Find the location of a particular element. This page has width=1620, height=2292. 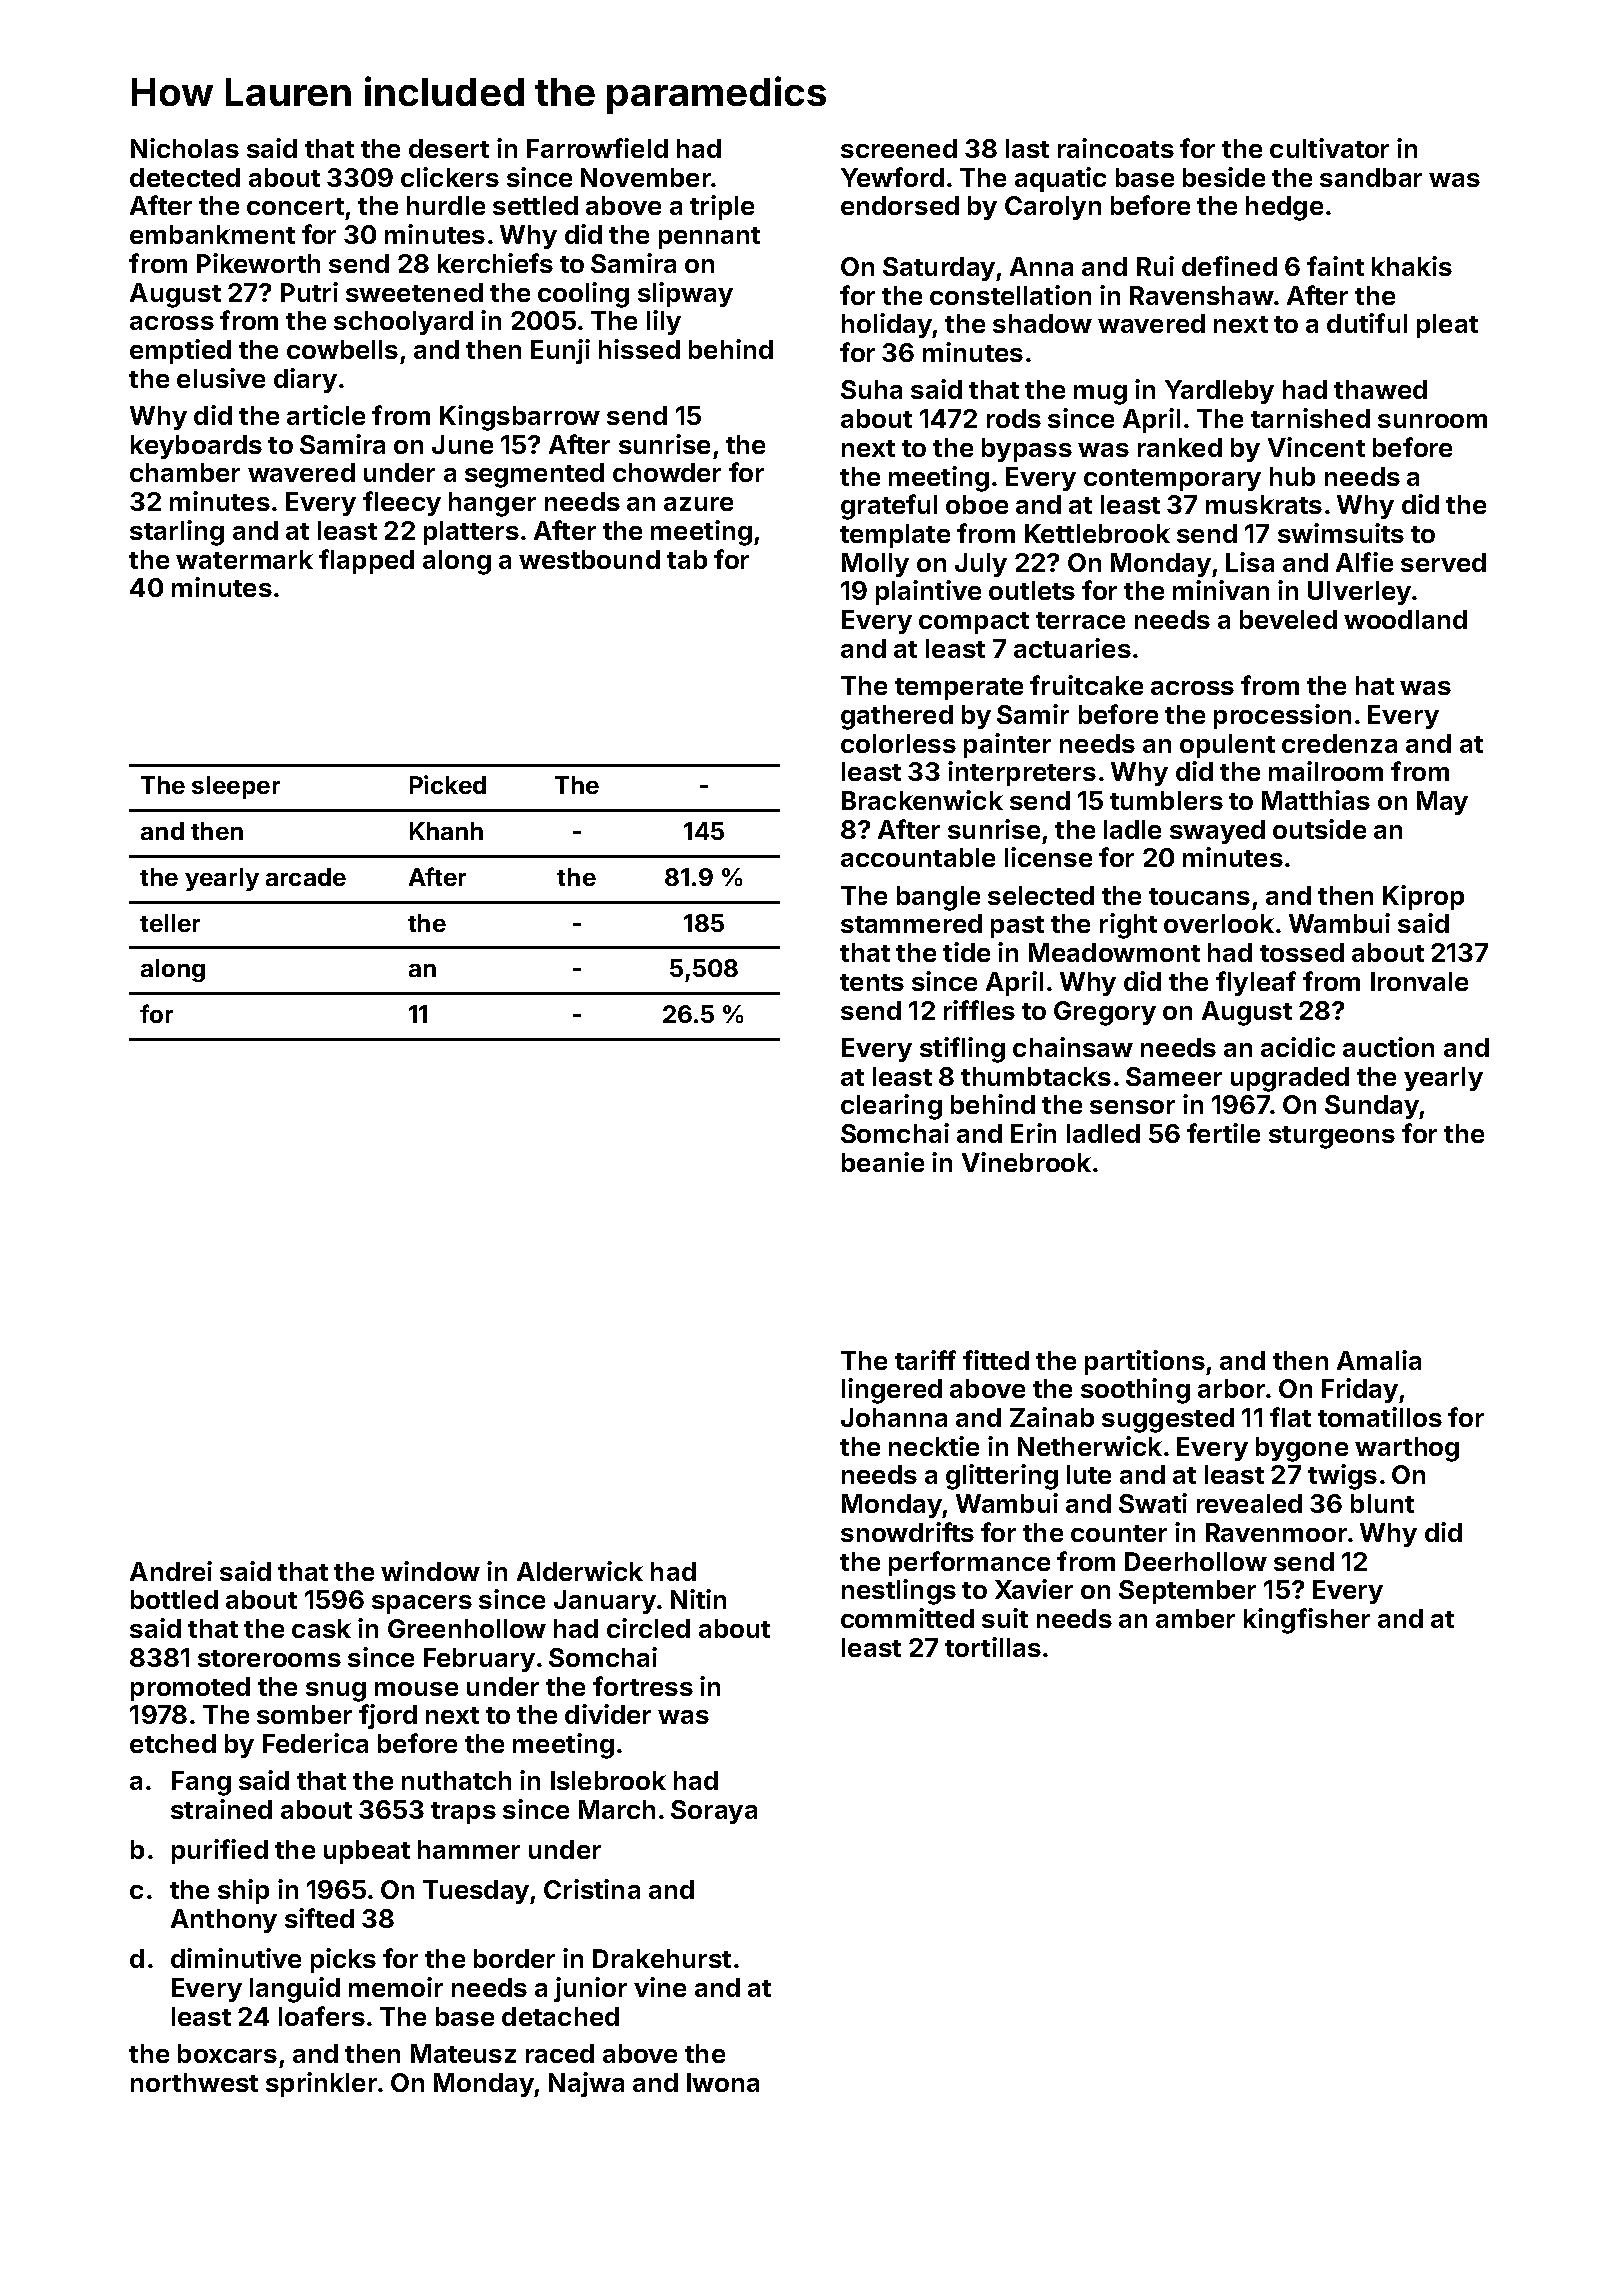

dutiful is located at coordinates (1367, 323).
